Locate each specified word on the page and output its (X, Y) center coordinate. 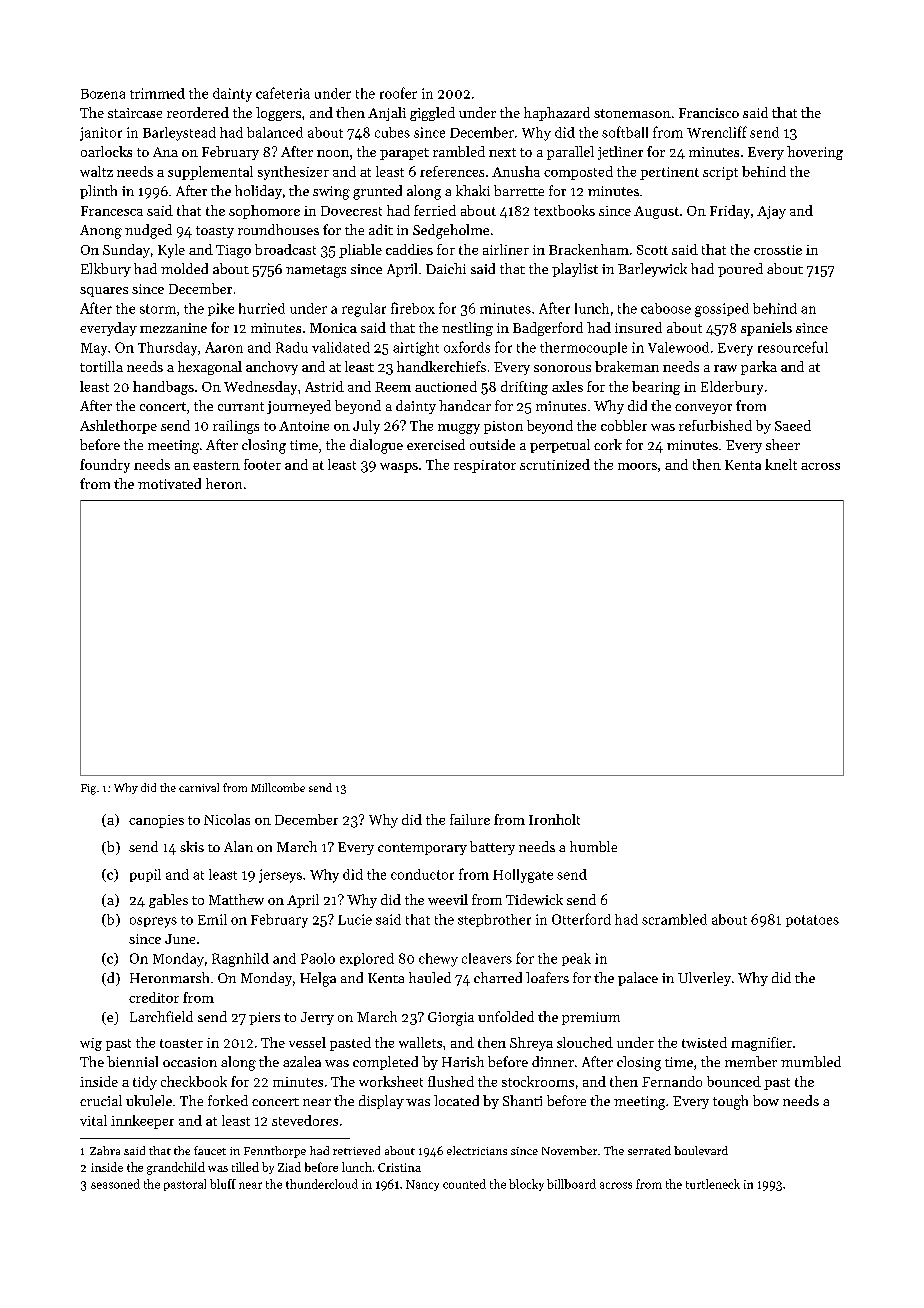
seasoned (115, 1184)
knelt (781, 464)
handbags (163, 388)
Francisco (709, 113)
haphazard (557, 114)
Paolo (318, 958)
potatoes (812, 921)
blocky (526, 1185)
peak (576, 959)
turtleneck (713, 1184)
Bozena (103, 94)
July (366, 427)
